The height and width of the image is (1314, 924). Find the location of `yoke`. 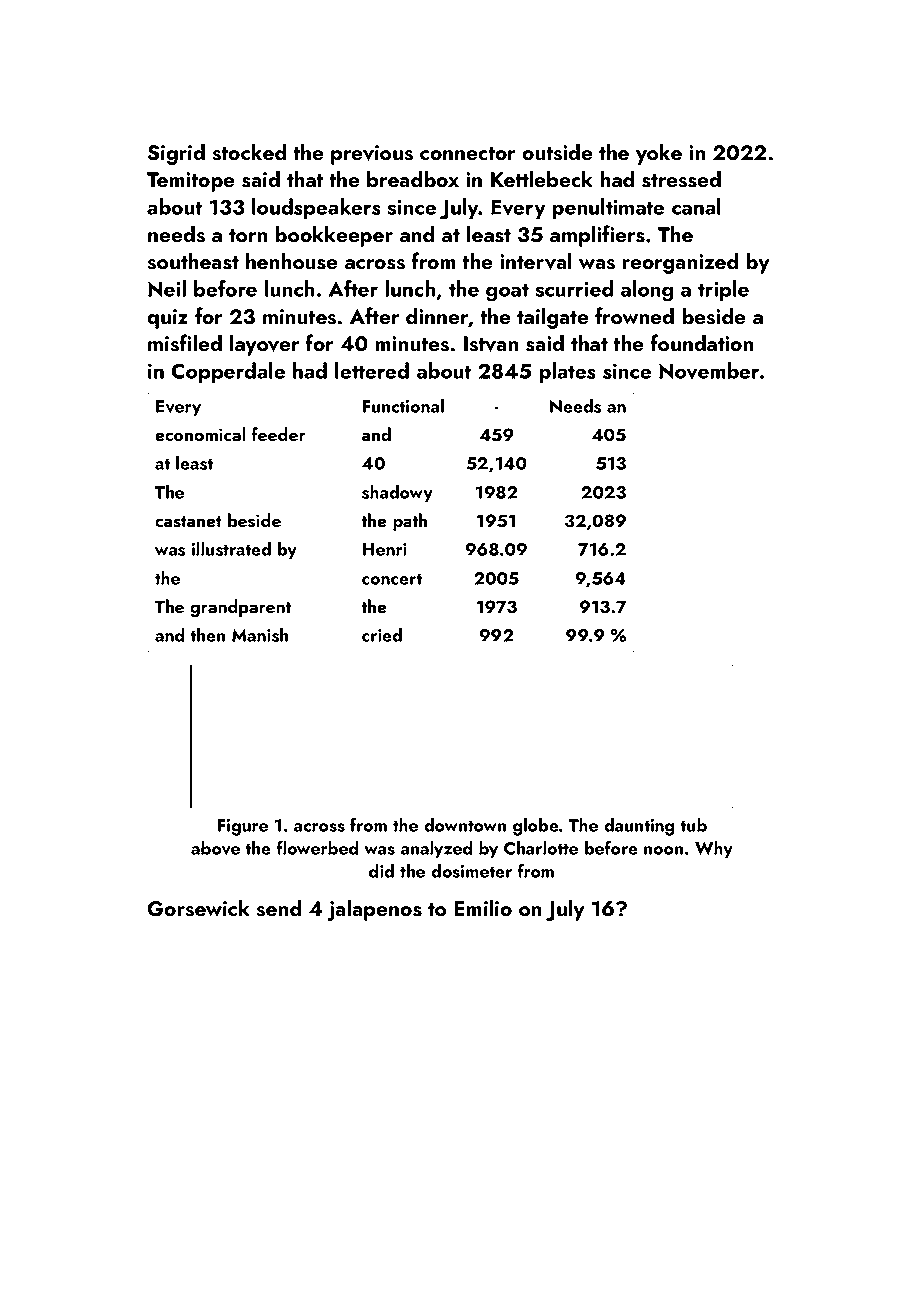

yoke is located at coordinates (659, 154).
